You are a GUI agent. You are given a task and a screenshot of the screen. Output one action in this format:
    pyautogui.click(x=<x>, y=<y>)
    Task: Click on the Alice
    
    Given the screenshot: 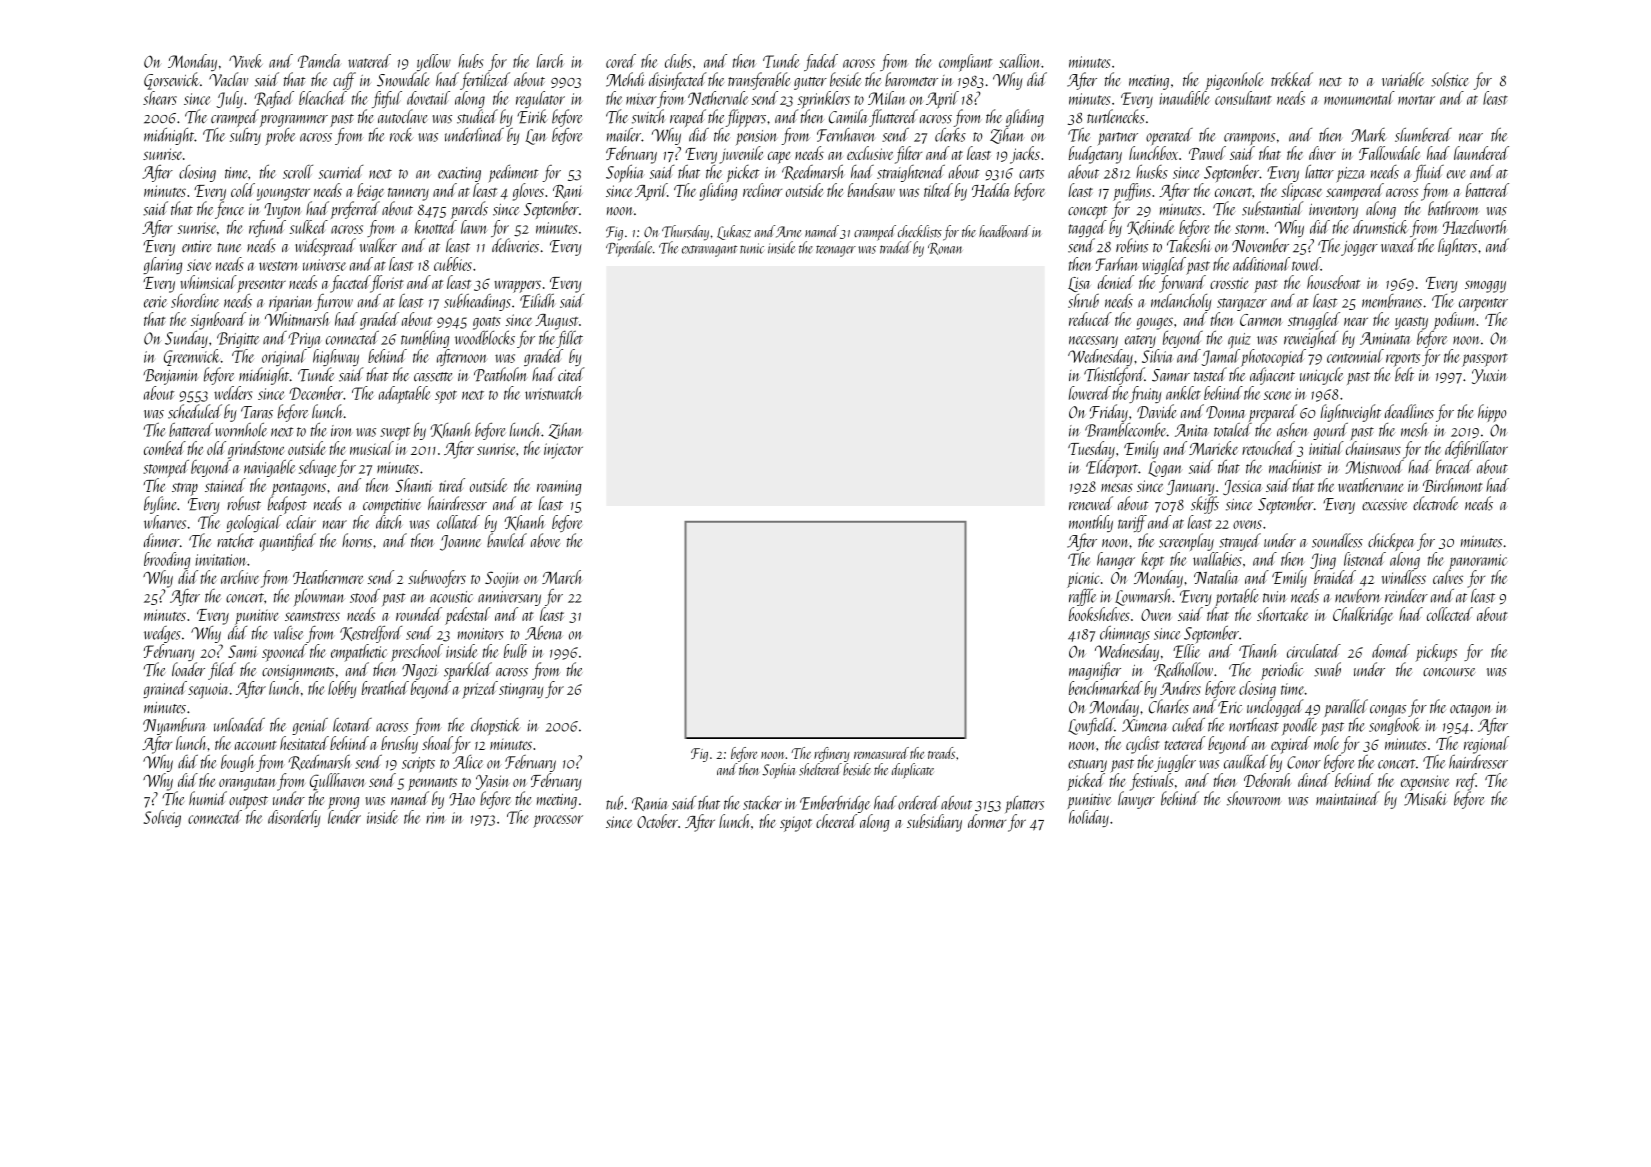 What is the action you would take?
    pyautogui.click(x=468, y=762)
